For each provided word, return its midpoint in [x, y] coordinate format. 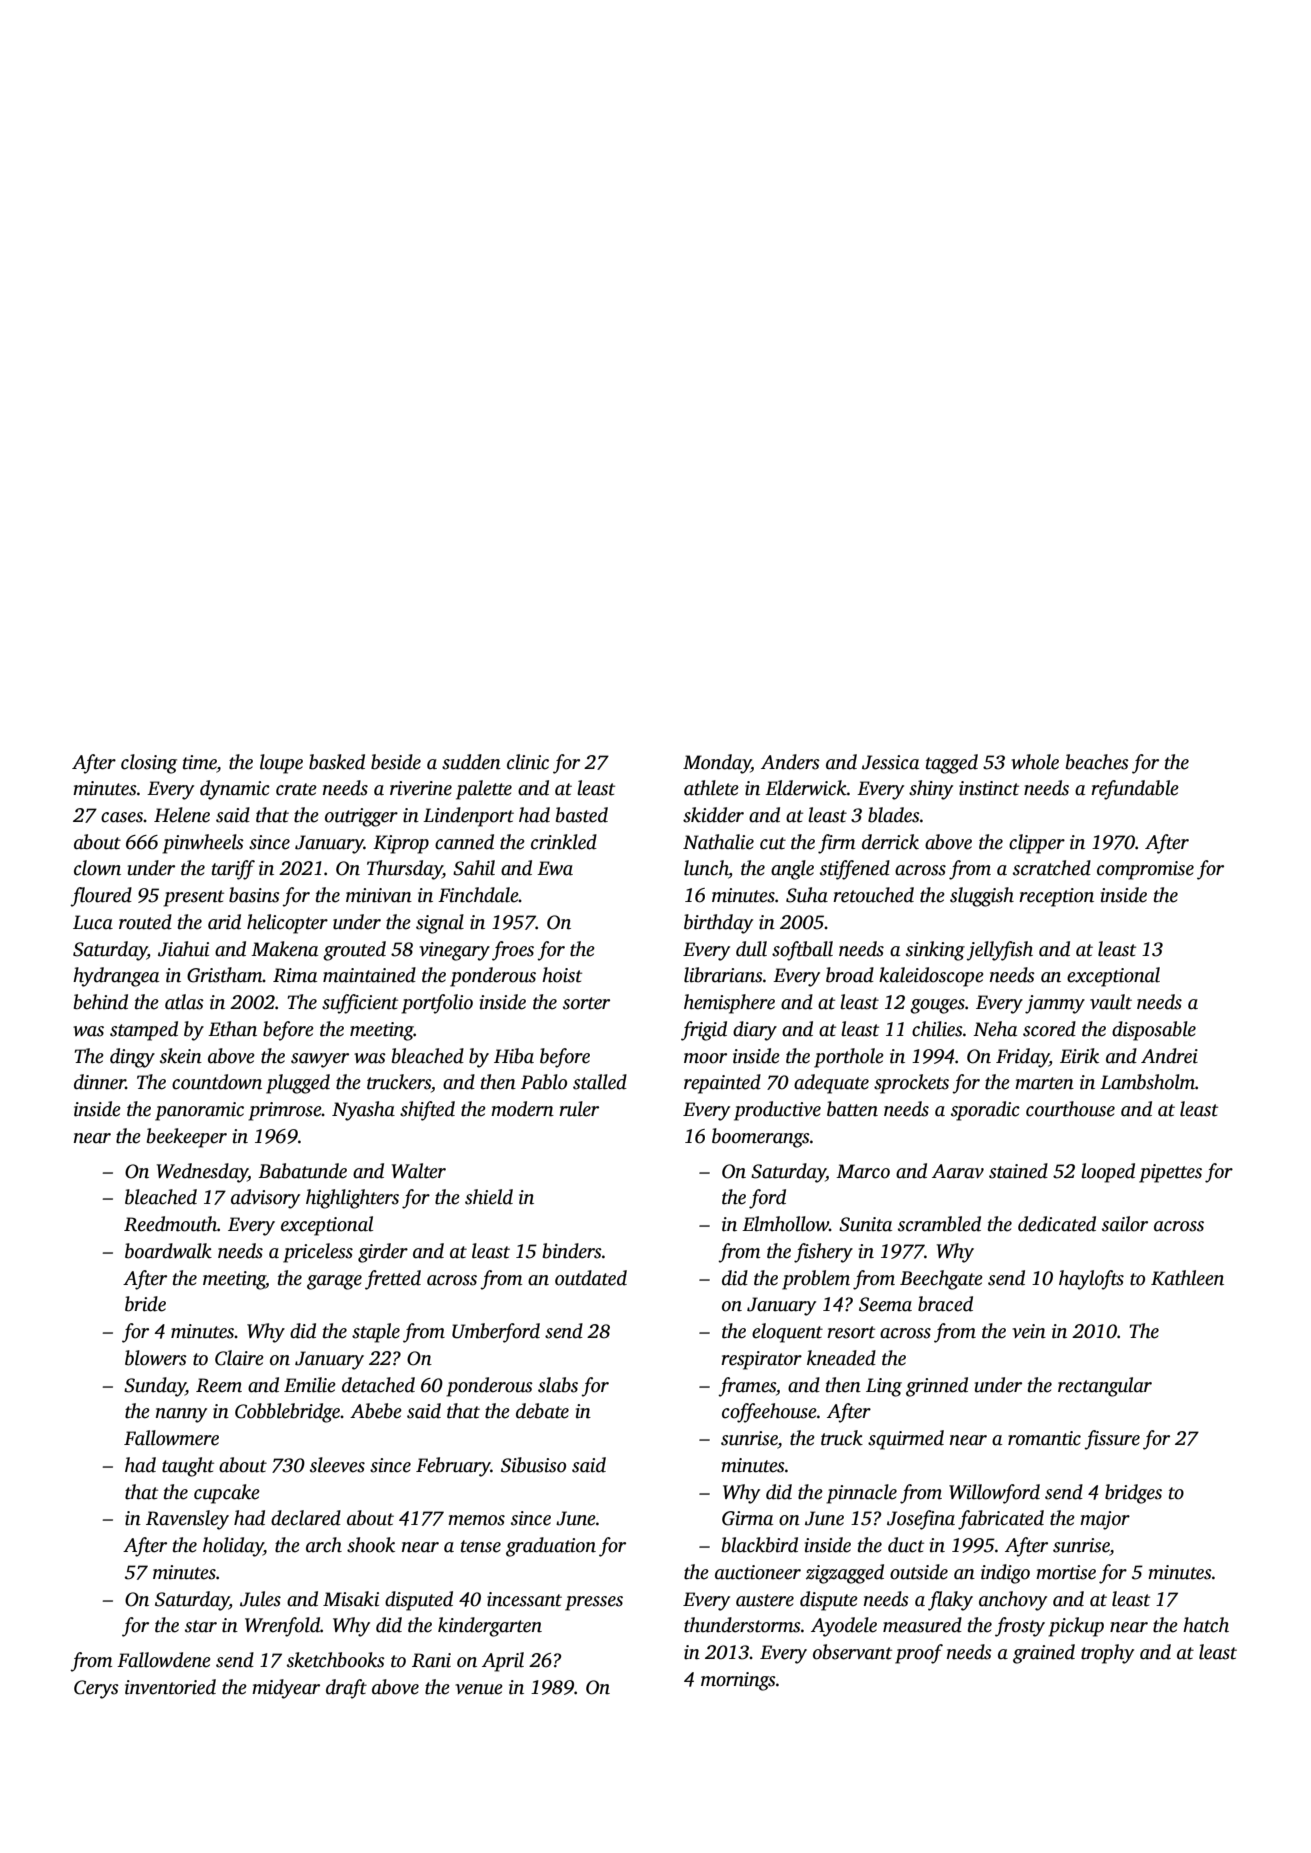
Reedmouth [170, 1224]
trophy [1107, 1654]
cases [122, 817]
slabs [558, 1385]
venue [479, 1689]
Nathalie [718, 842]
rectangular [1105, 1387]
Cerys [96, 1689]
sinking [935, 951]
